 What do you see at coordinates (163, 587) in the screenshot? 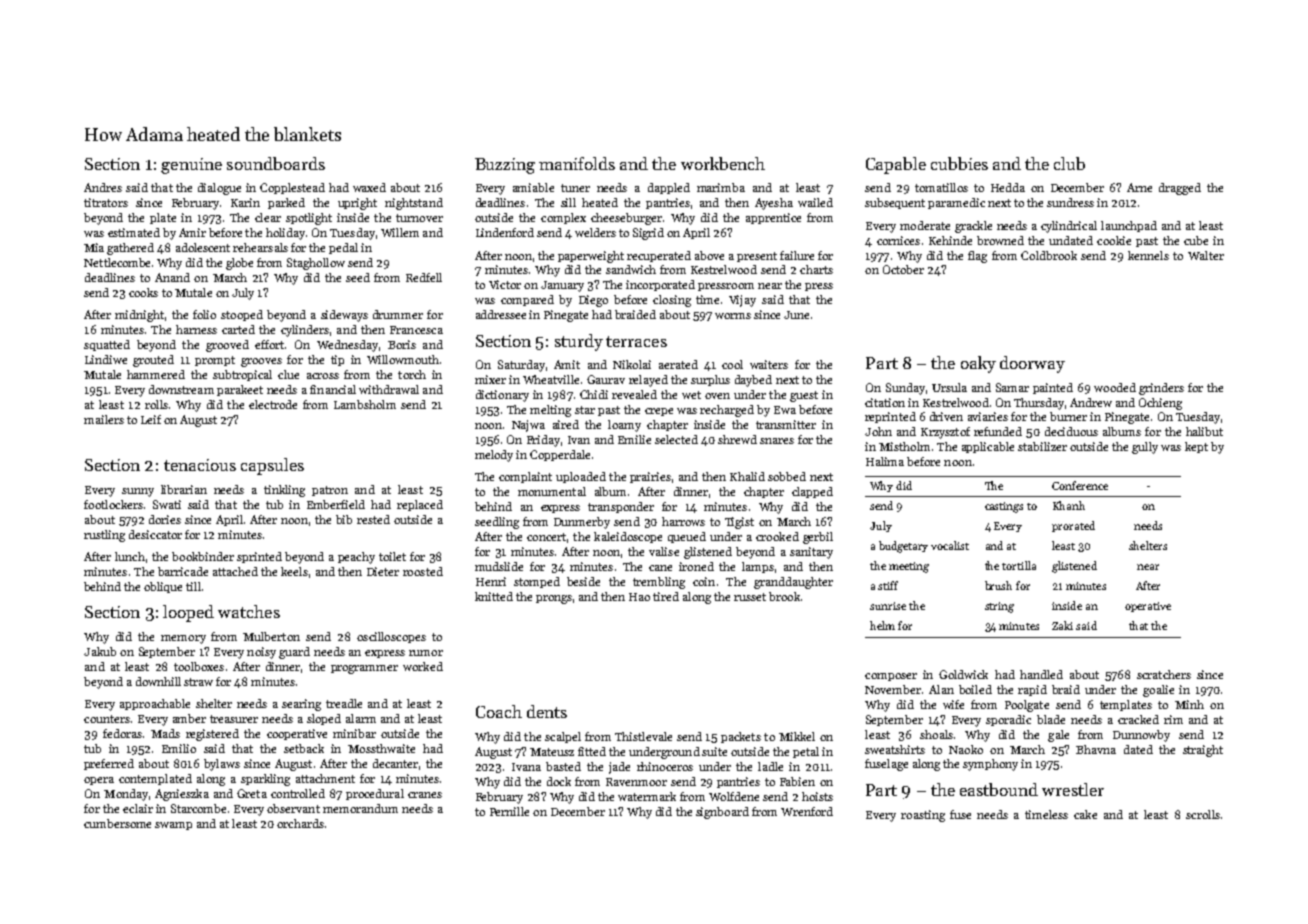
I see `oblique` at bounding box center [163, 587].
